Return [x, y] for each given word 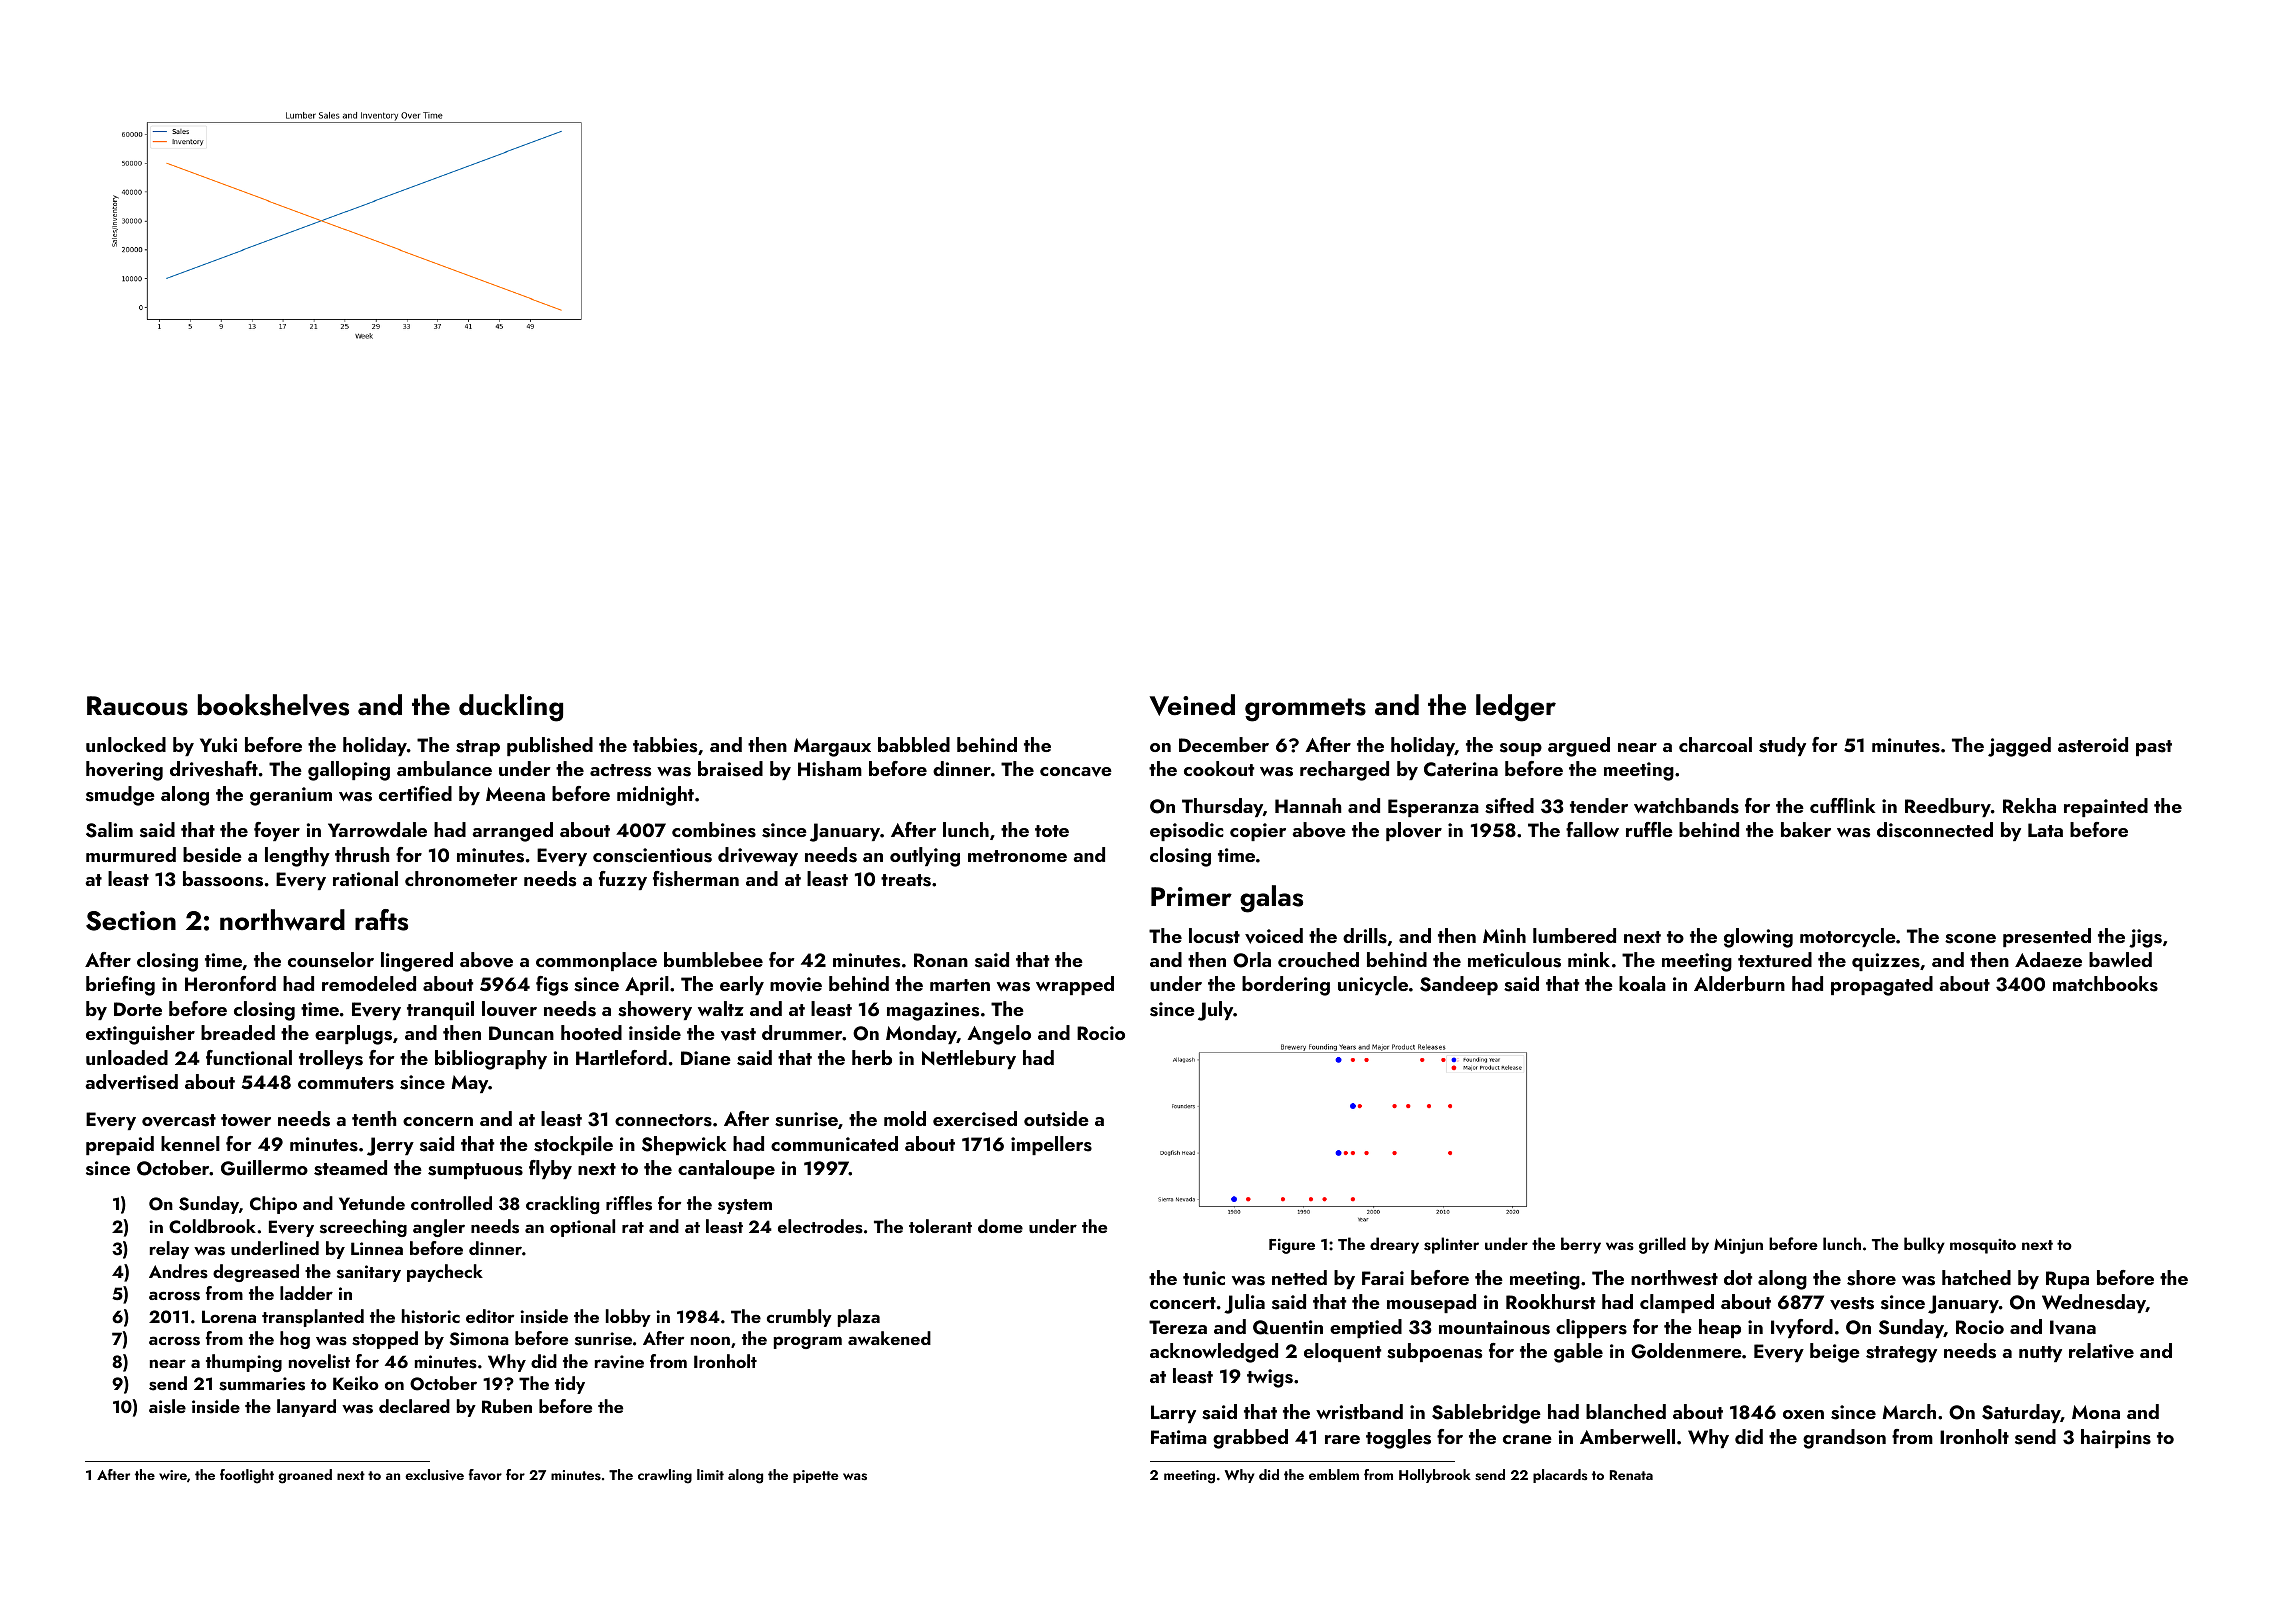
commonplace [596, 961]
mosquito [1983, 1246]
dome [1000, 1226]
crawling [665, 1476]
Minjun [1738, 1246]
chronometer [461, 878]
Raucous [137, 706]
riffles [629, 1203]
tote [1052, 831]
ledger [1516, 708]
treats [906, 880]
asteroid [2093, 745]
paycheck [445, 1273]
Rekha [2029, 805]
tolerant [940, 1226]
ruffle [1649, 829]
